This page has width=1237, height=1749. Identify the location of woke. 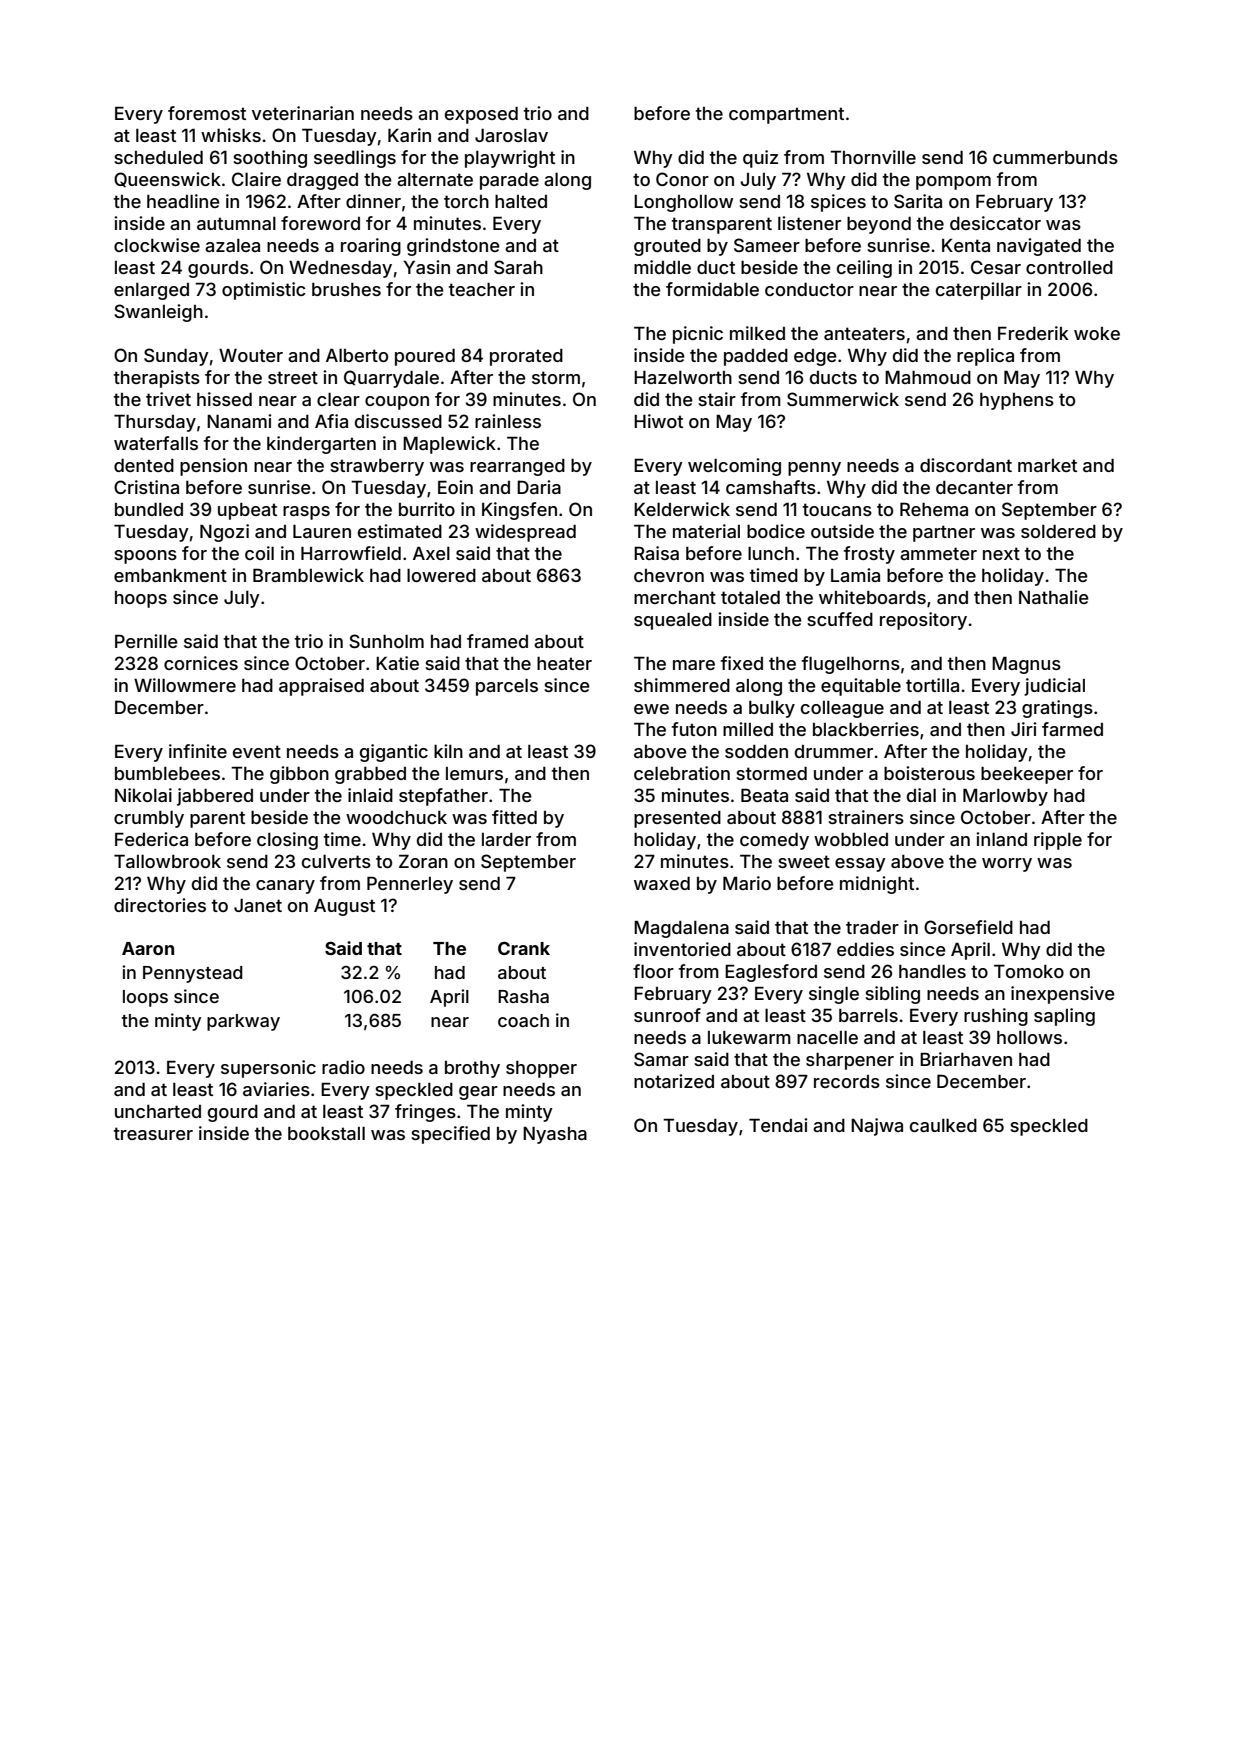
(1097, 333).
